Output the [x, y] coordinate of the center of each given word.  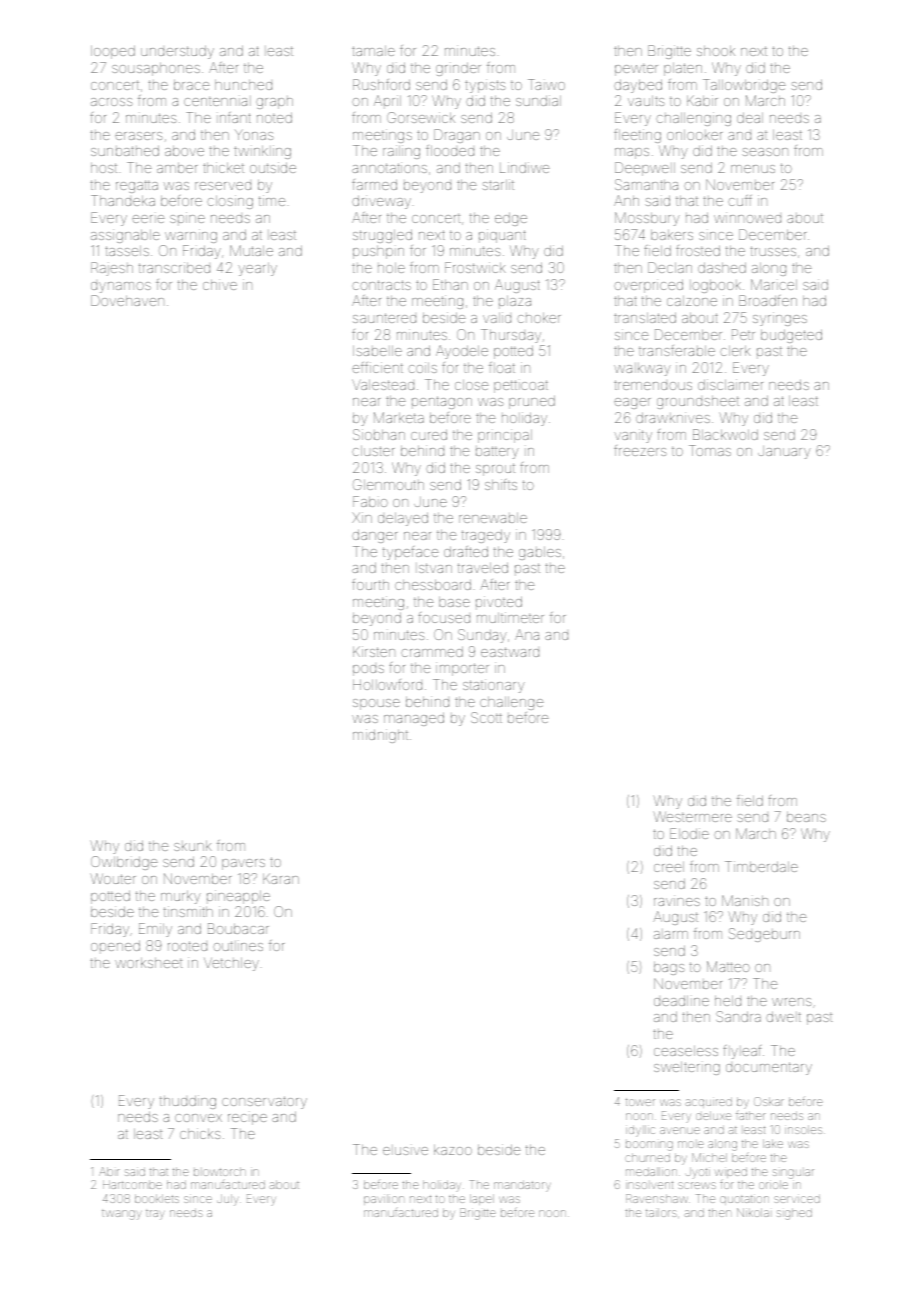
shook [716, 51]
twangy [122, 1215]
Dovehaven [127, 300]
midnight [380, 736]
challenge [512, 703]
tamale [373, 51]
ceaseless [686, 1051]
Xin [362, 517]
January [784, 452]
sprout [495, 469]
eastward [510, 652]
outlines [238, 946]
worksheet [148, 963]
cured [429, 434]
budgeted [791, 336]
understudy [177, 52]
